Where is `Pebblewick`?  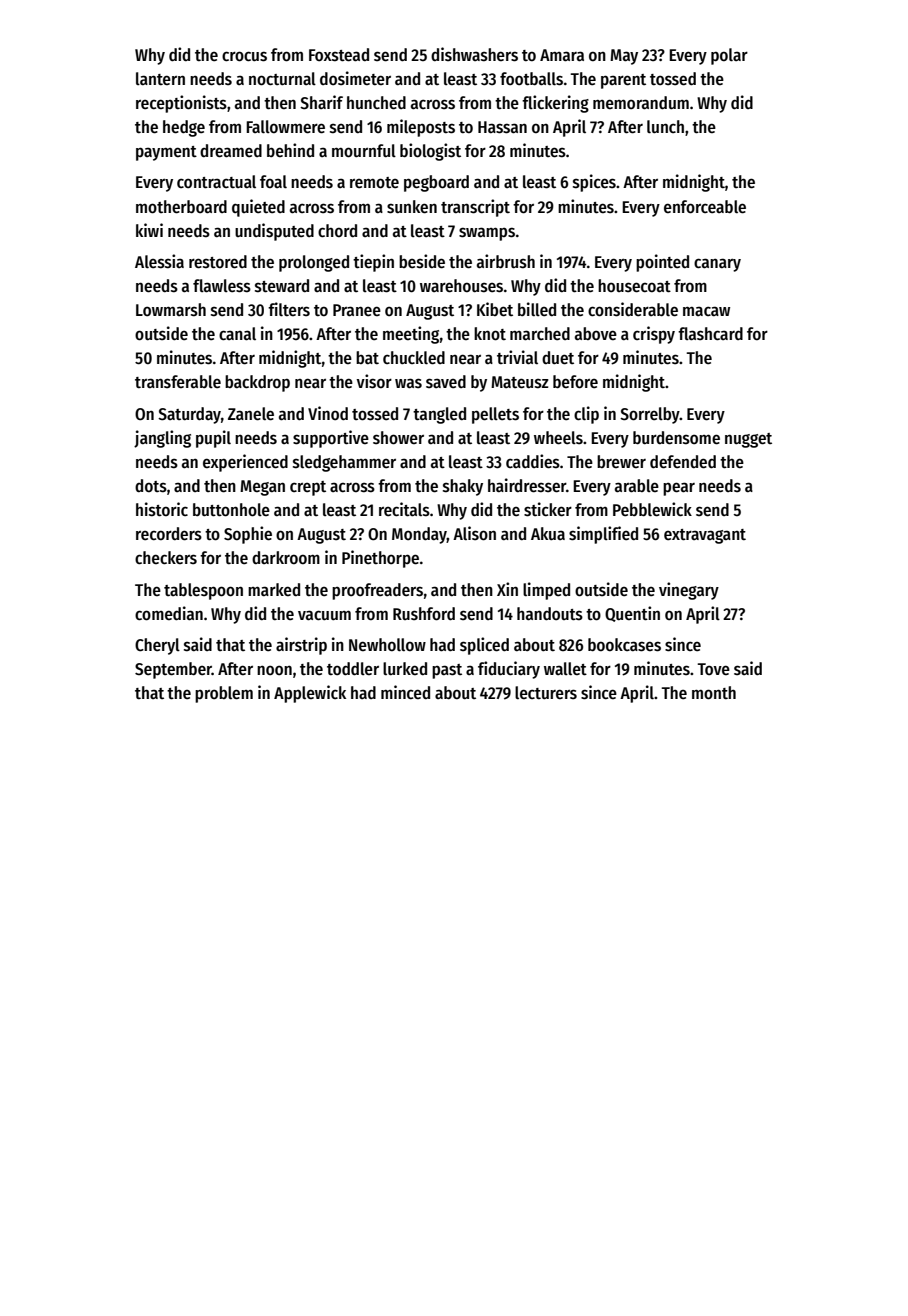 Pebblewick is located at coordinates (652, 509).
